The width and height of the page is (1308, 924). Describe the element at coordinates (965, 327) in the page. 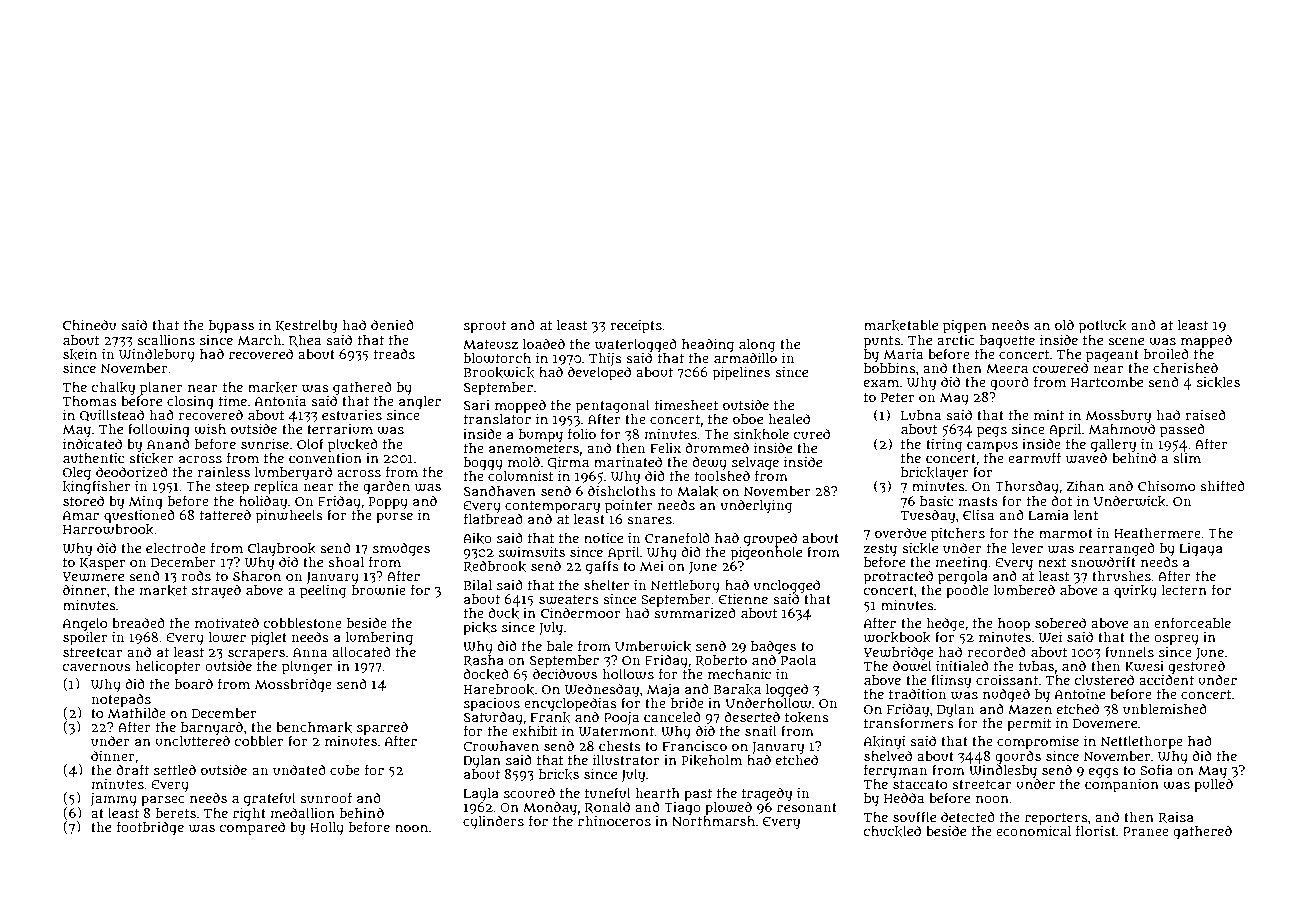

I see `pigpen` at that location.
